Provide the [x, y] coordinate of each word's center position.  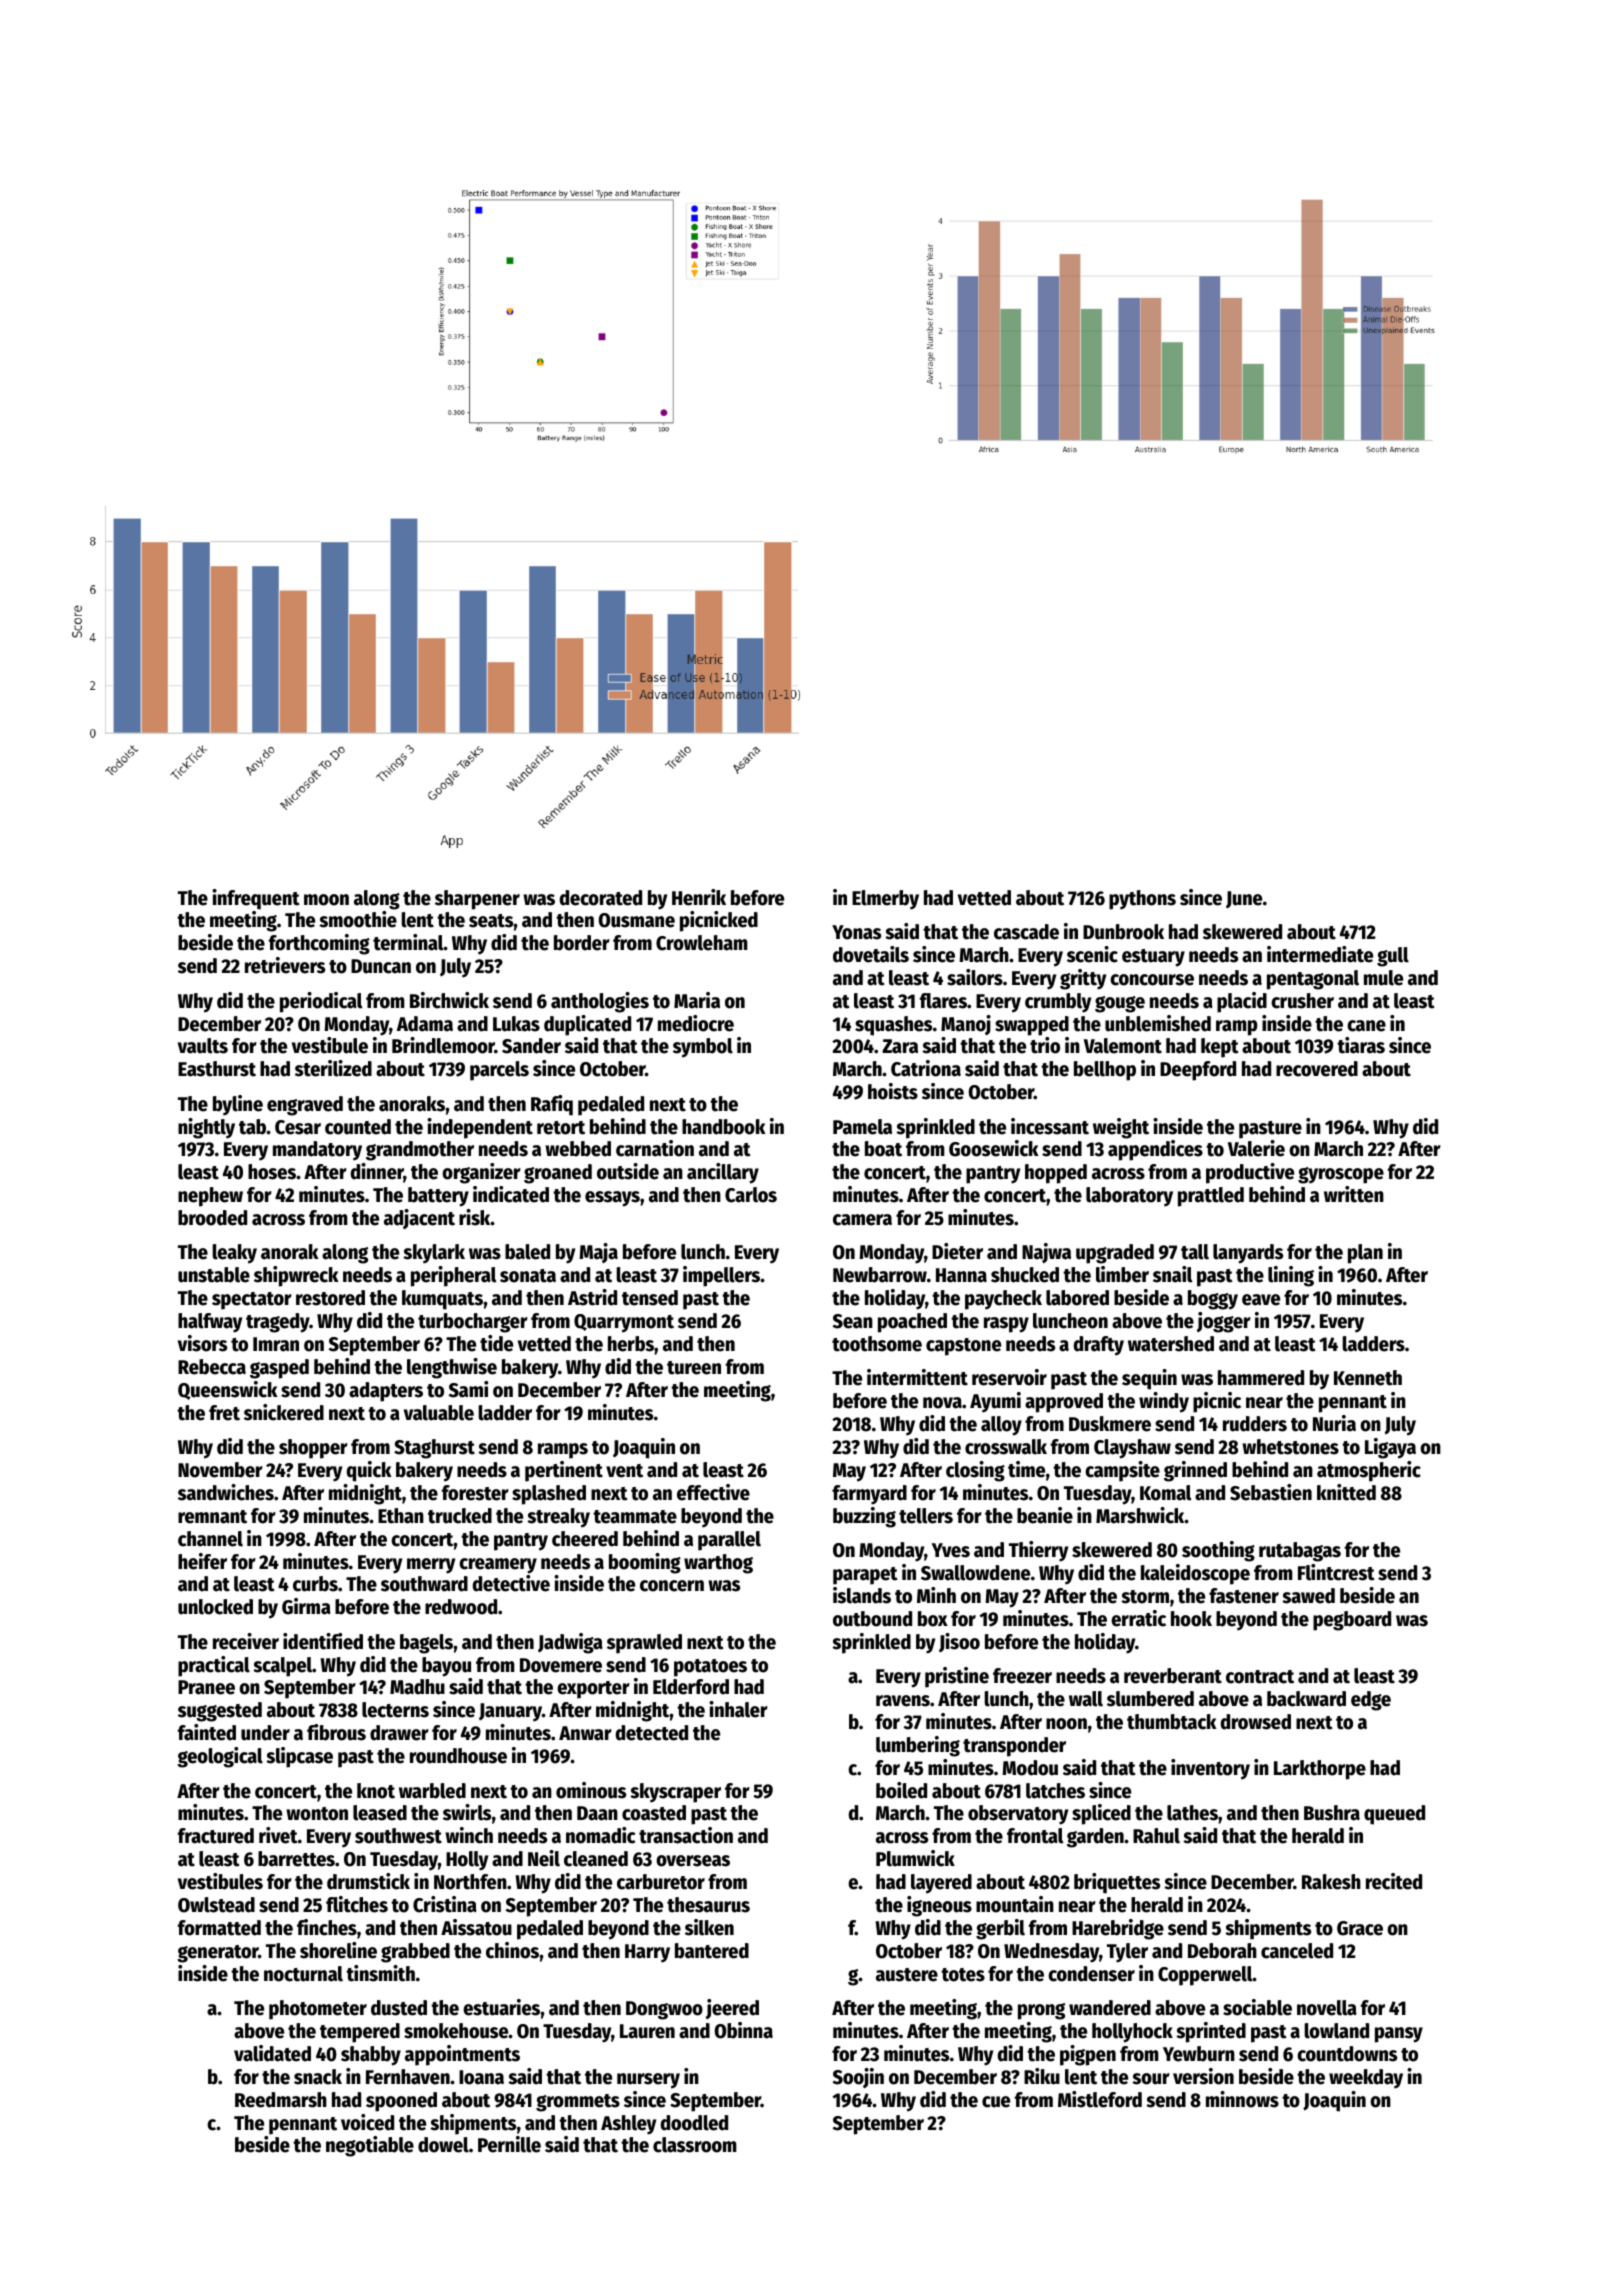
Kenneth [1368, 1378]
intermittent [917, 1377]
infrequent [256, 899]
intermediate [1320, 954]
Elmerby [885, 900]
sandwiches [226, 1492]
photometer [318, 2010]
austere [907, 1975]
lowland [1336, 2031]
